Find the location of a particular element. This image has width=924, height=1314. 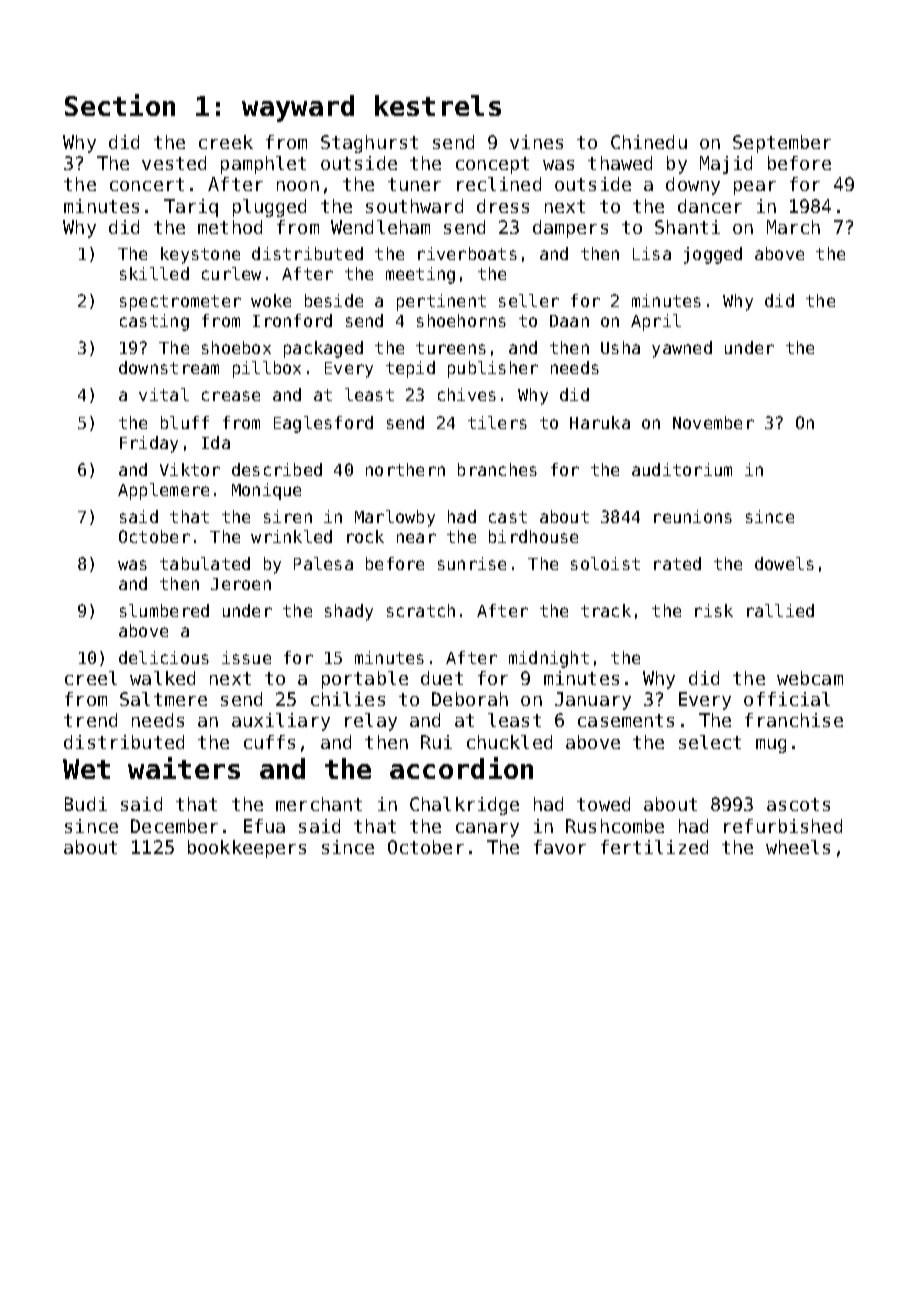

September is located at coordinates (782, 144).
